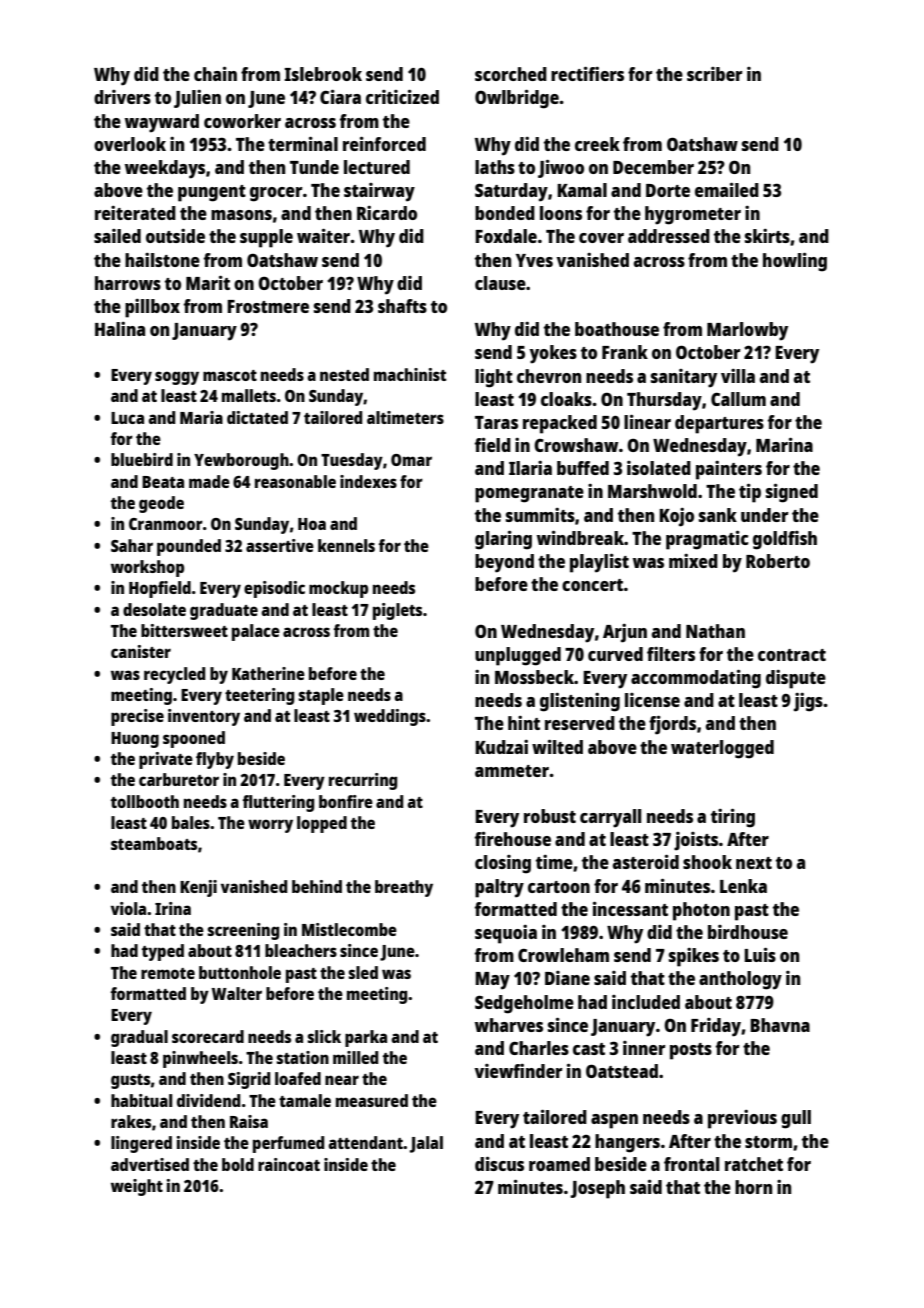  I want to click on Sahar, so click(132, 545).
